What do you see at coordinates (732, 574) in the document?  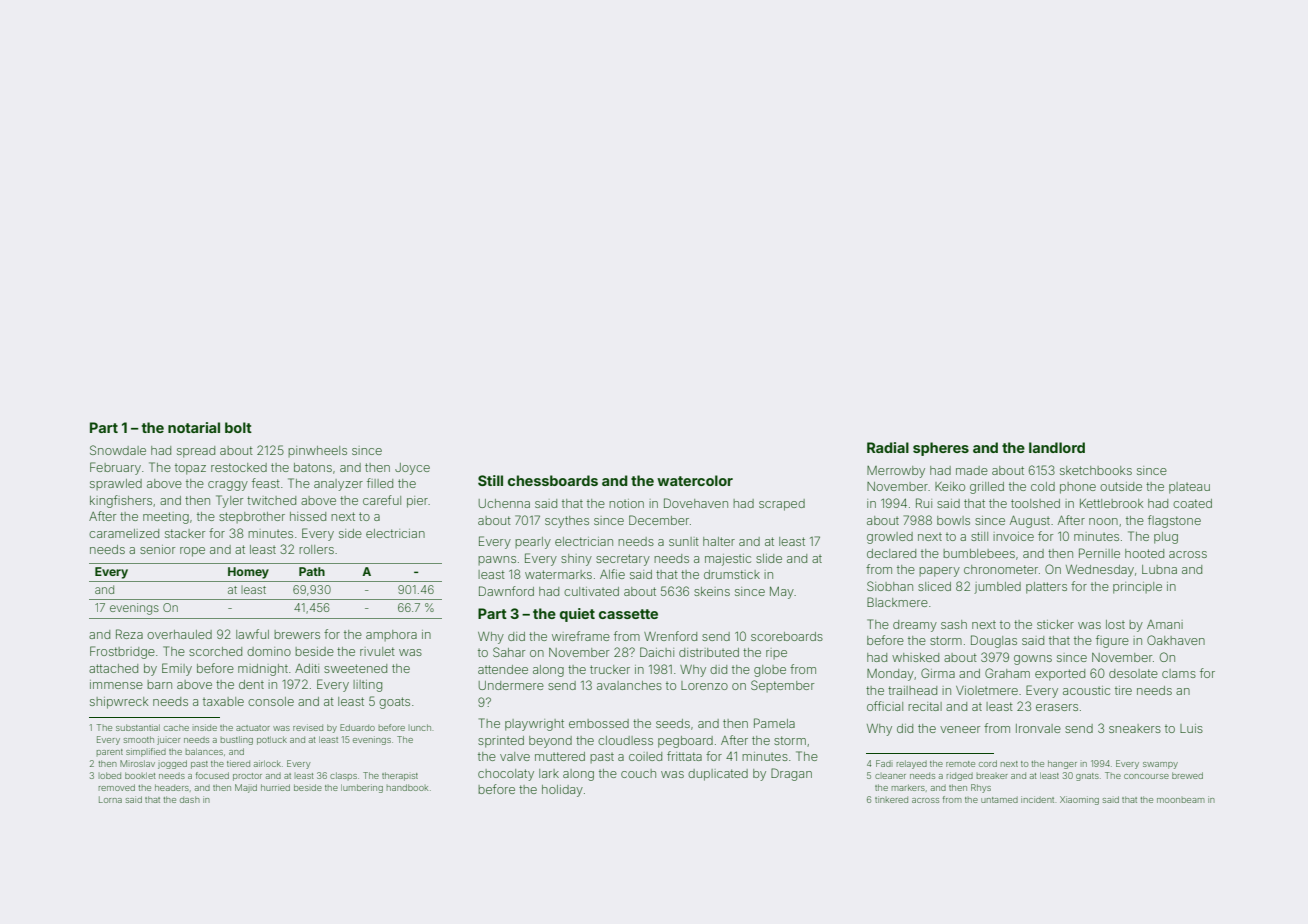 I see `drumstick` at bounding box center [732, 574].
